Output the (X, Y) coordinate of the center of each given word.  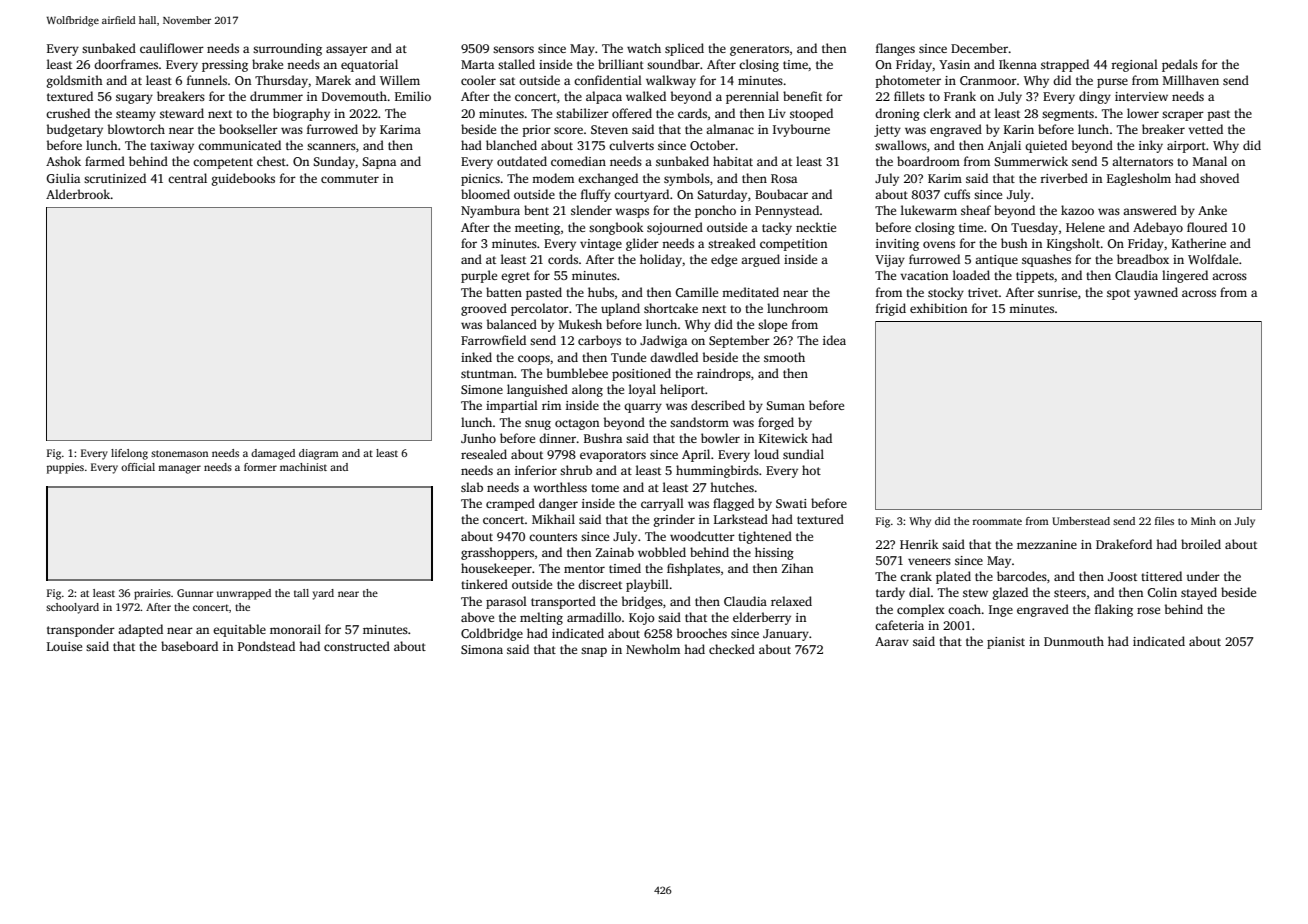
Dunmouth (1074, 641)
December (979, 48)
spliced (684, 49)
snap (594, 652)
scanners (331, 146)
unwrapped (244, 594)
